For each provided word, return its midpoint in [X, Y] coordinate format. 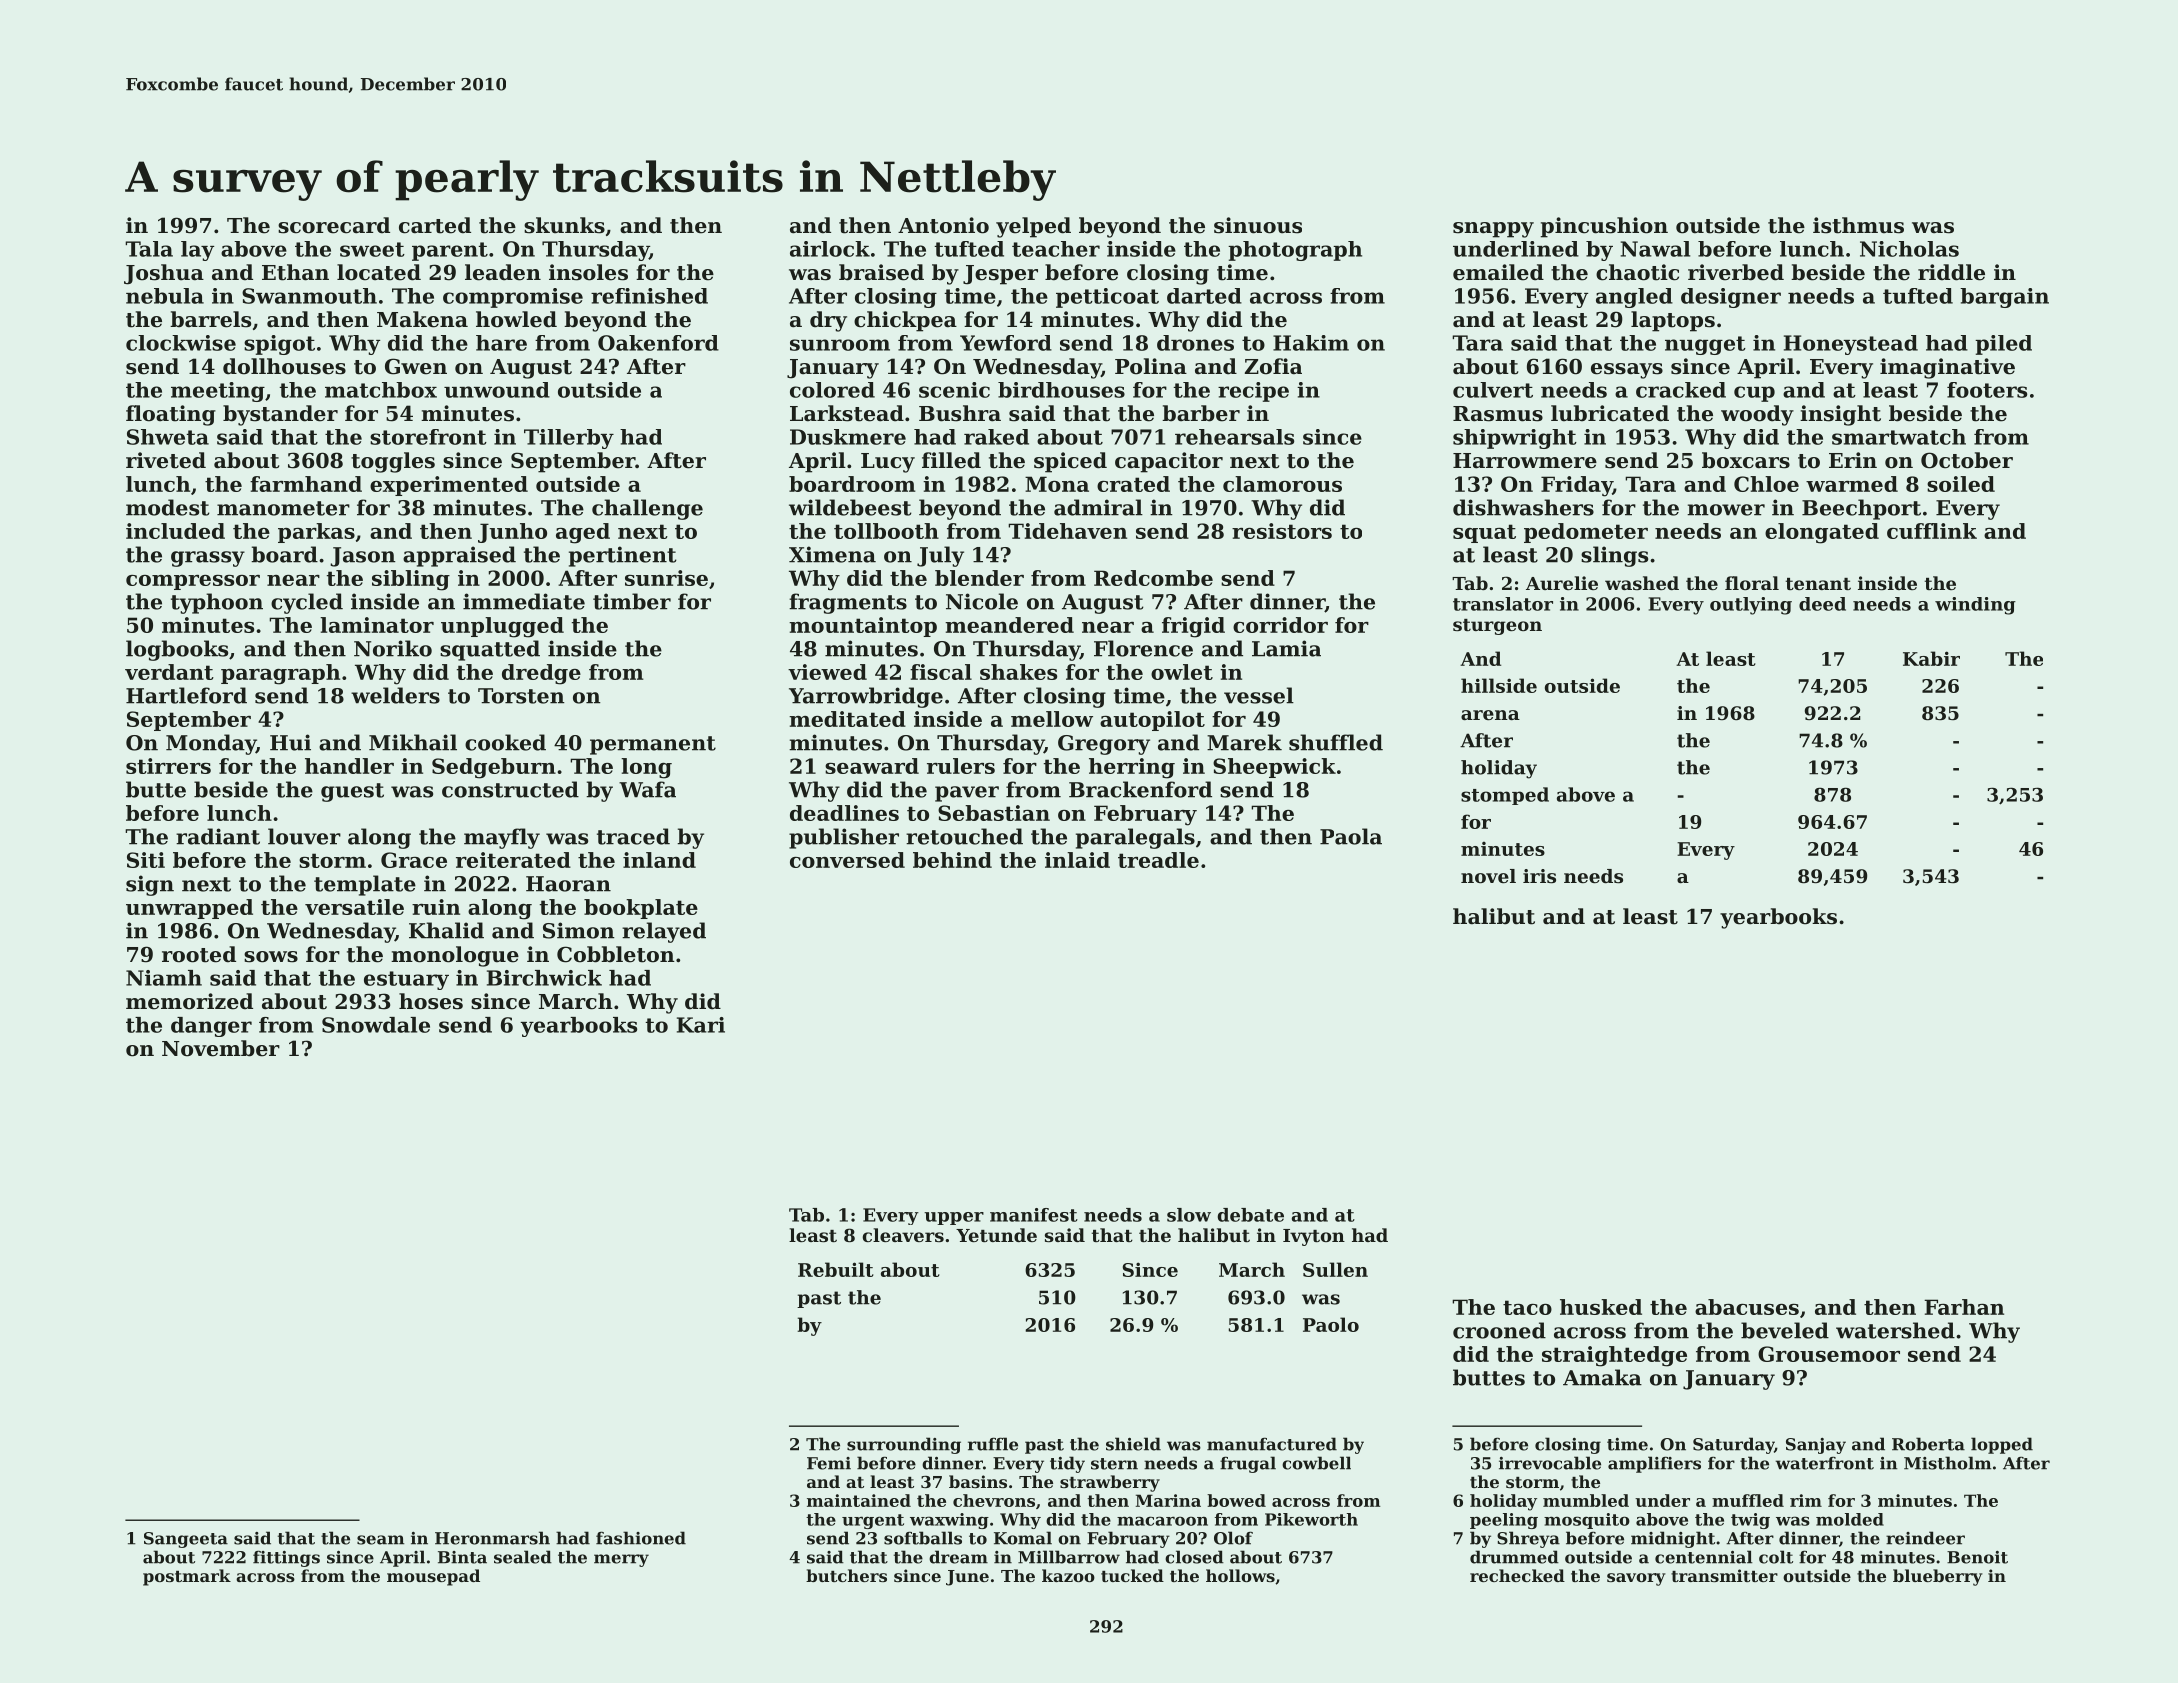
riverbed [1736, 272]
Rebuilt [836, 1269]
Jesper [1000, 275]
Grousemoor [1829, 1354]
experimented [449, 486]
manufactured [1272, 1444]
